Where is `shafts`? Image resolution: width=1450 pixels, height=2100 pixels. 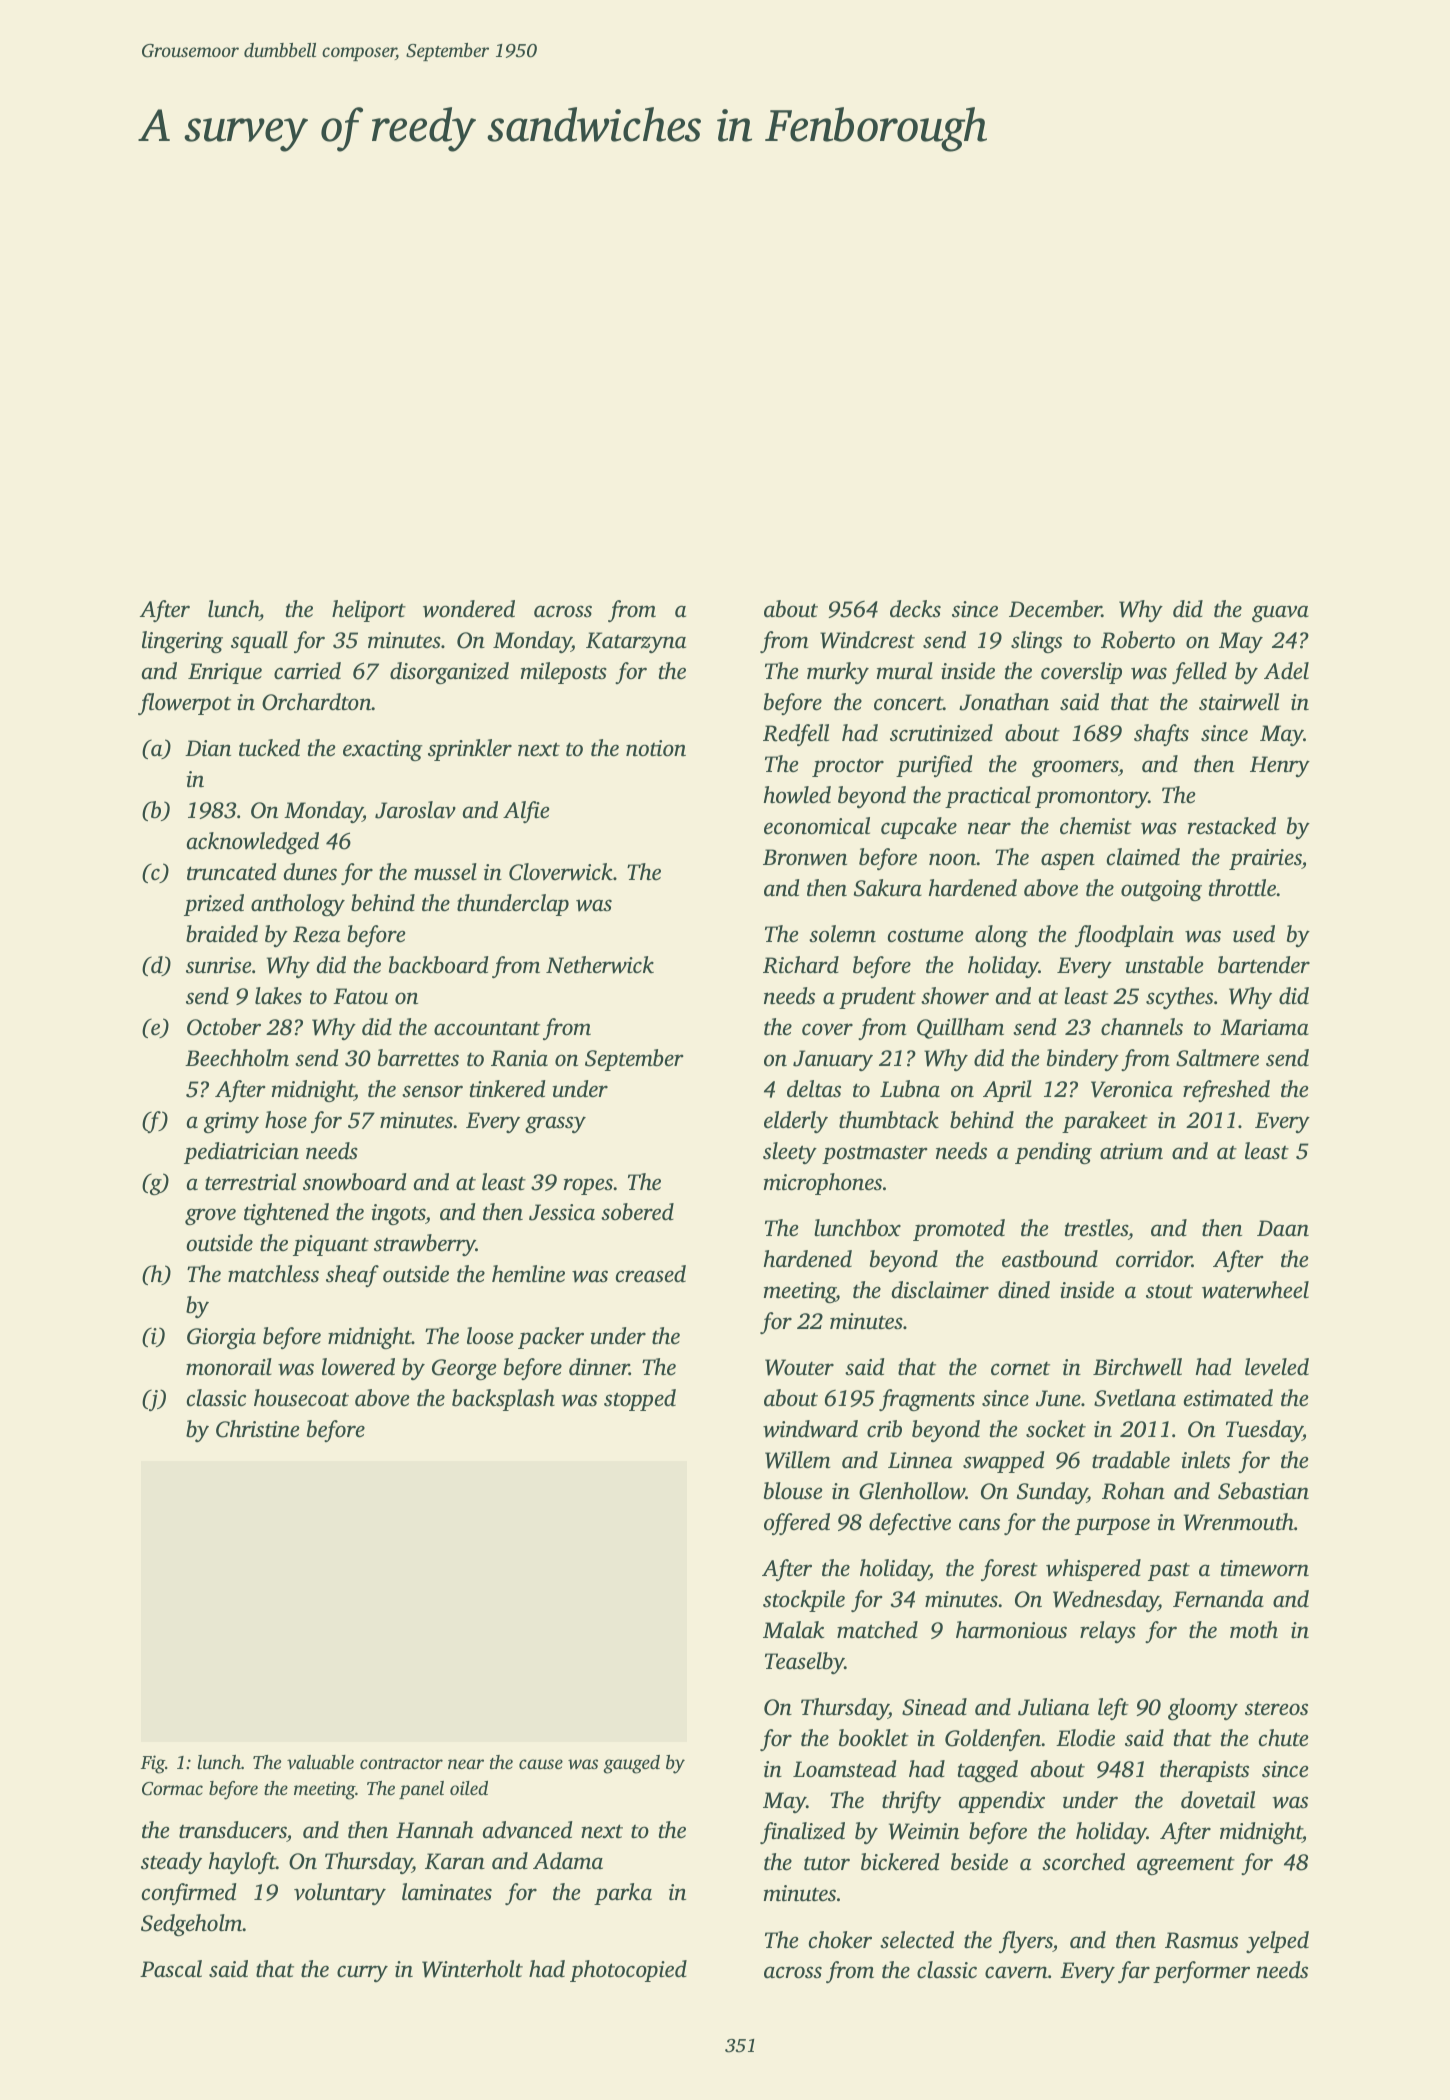 shafts is located at coordinates (1161, 735).
